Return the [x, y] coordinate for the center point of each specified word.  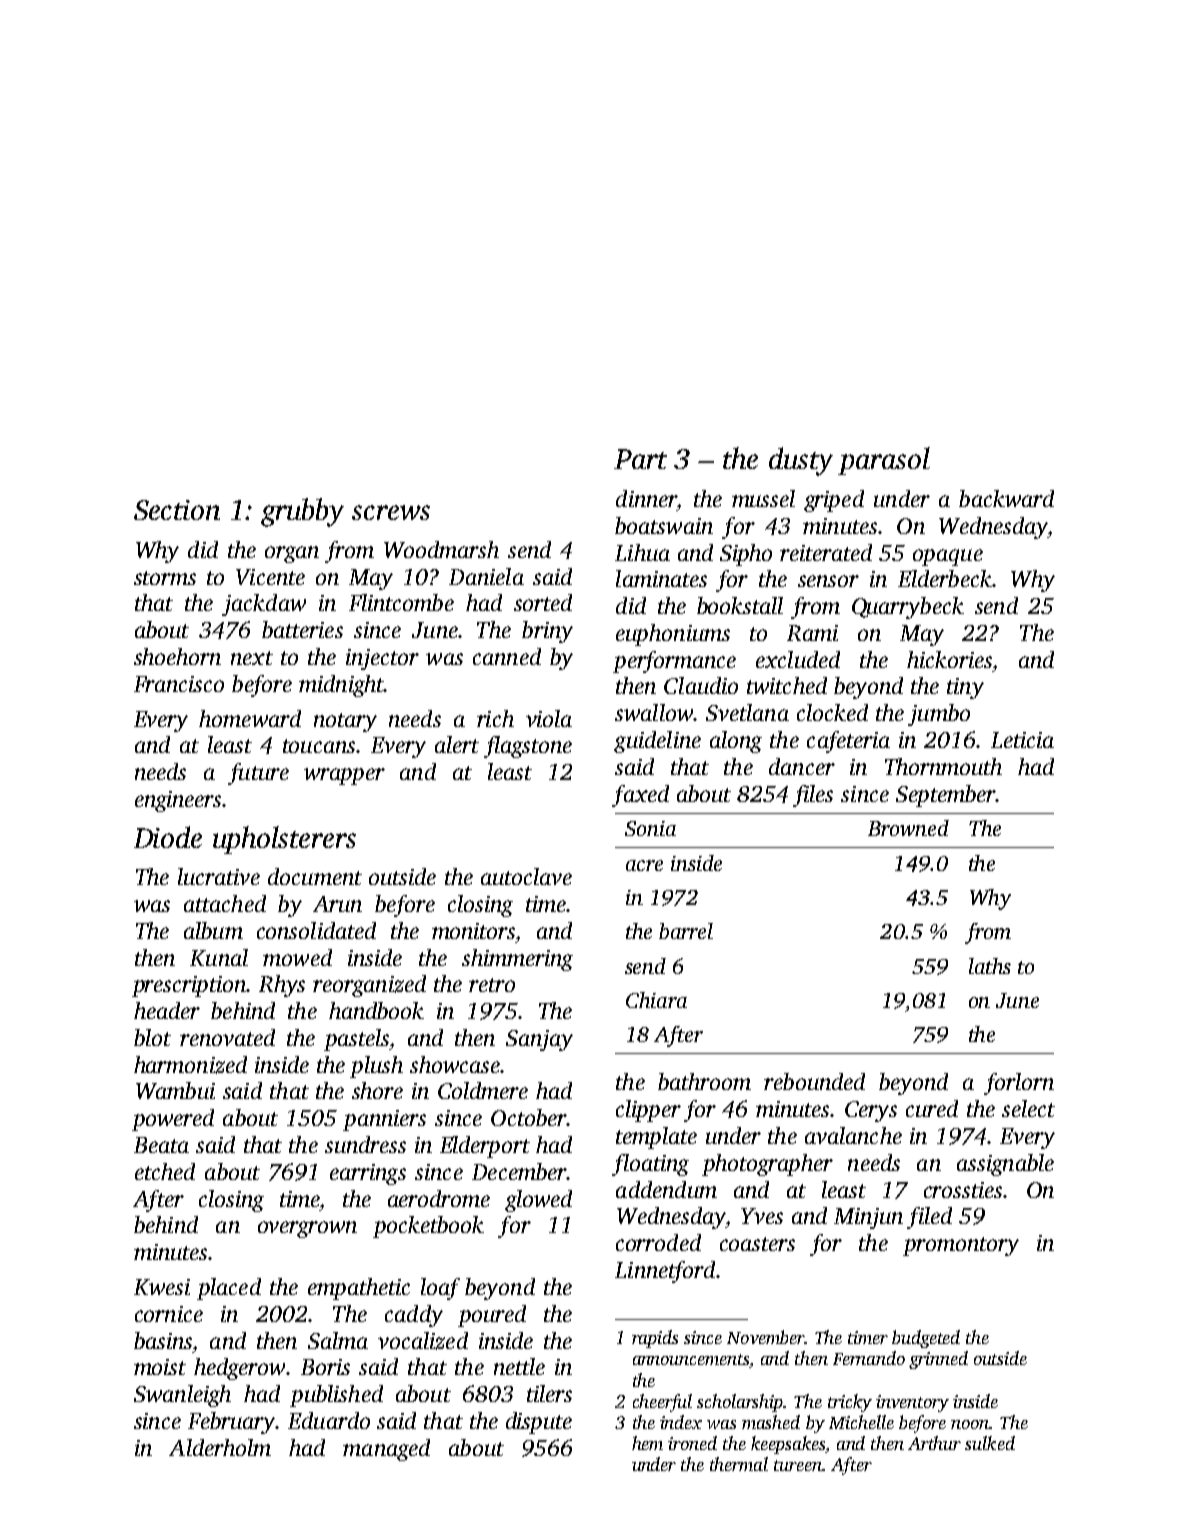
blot [152, 1037]
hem [647, 1443]
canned [507, 656]
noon [970, 1424]
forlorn [1019, 1084]
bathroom [704, 1081]
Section [177, 510]
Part [640, 459]
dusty [801, 461]
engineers [178, 801]
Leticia [1022, 740]
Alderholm [220, 1447]
